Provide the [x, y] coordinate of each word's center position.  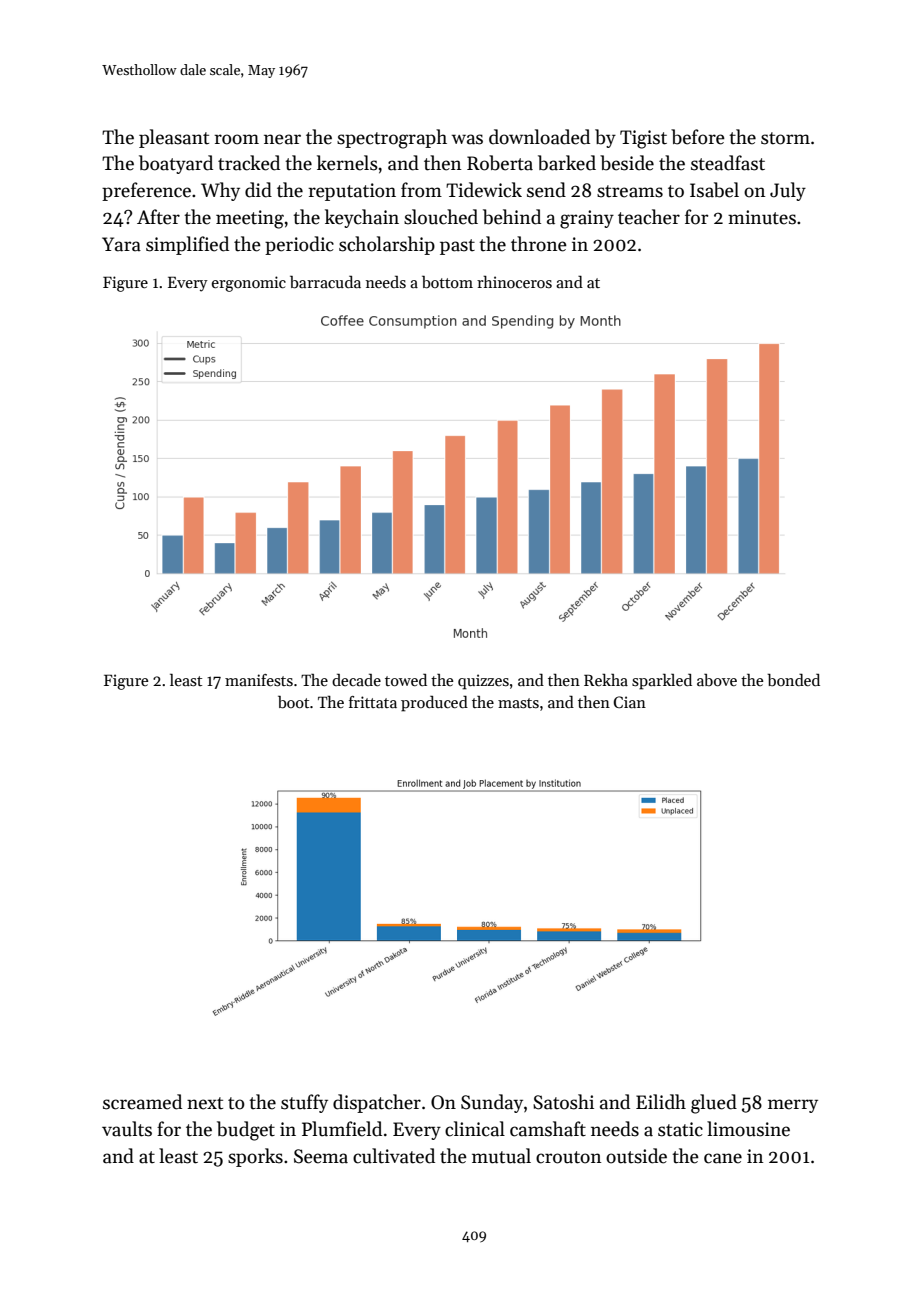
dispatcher [377, 1103]
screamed [142, 1102]
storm [785, 138]
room [236, 139]
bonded [793, 679]
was [467, 139]
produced [434, 703]
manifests [259, 680]
